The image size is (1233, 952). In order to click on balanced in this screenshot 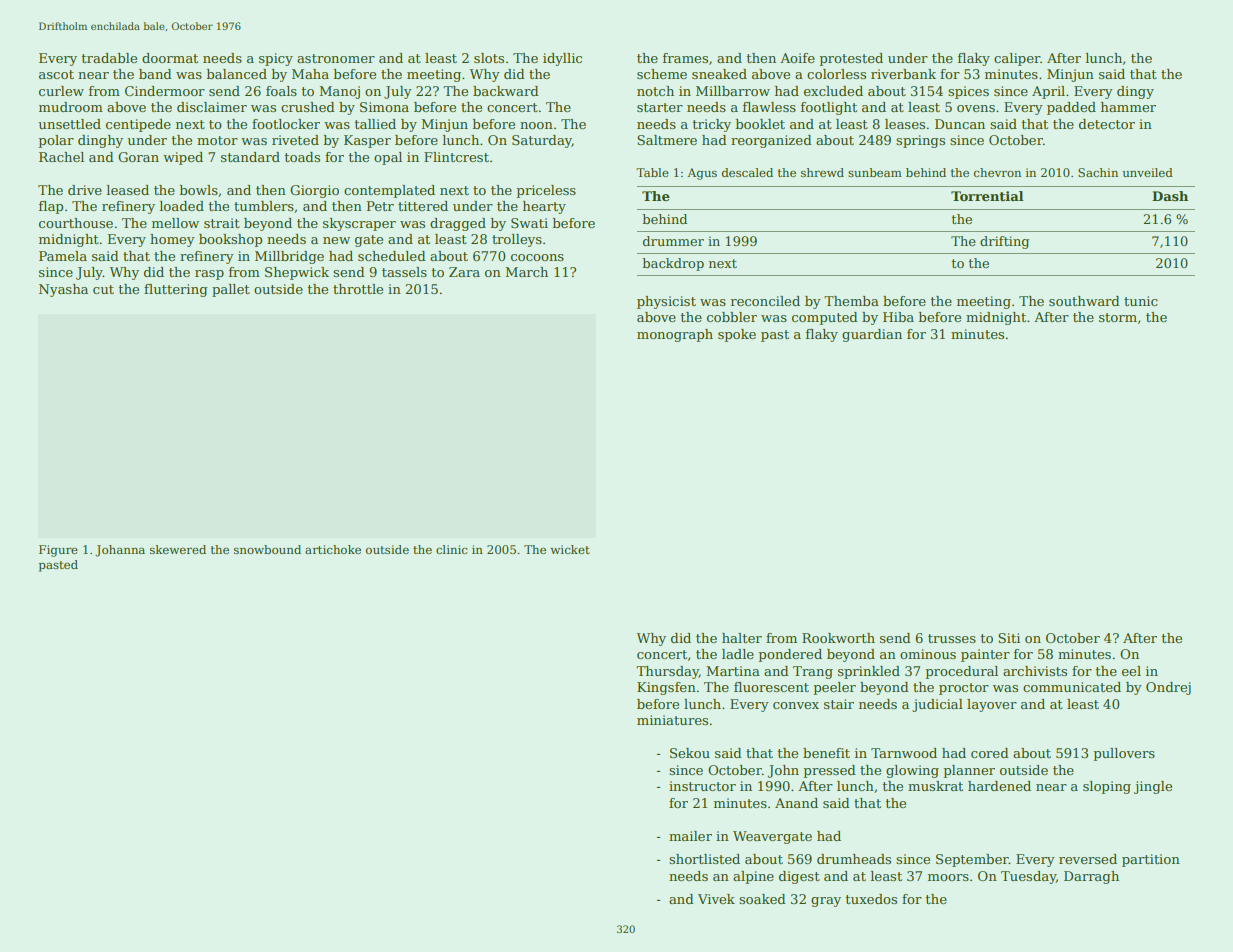, I will do `click(236, 74)`.
